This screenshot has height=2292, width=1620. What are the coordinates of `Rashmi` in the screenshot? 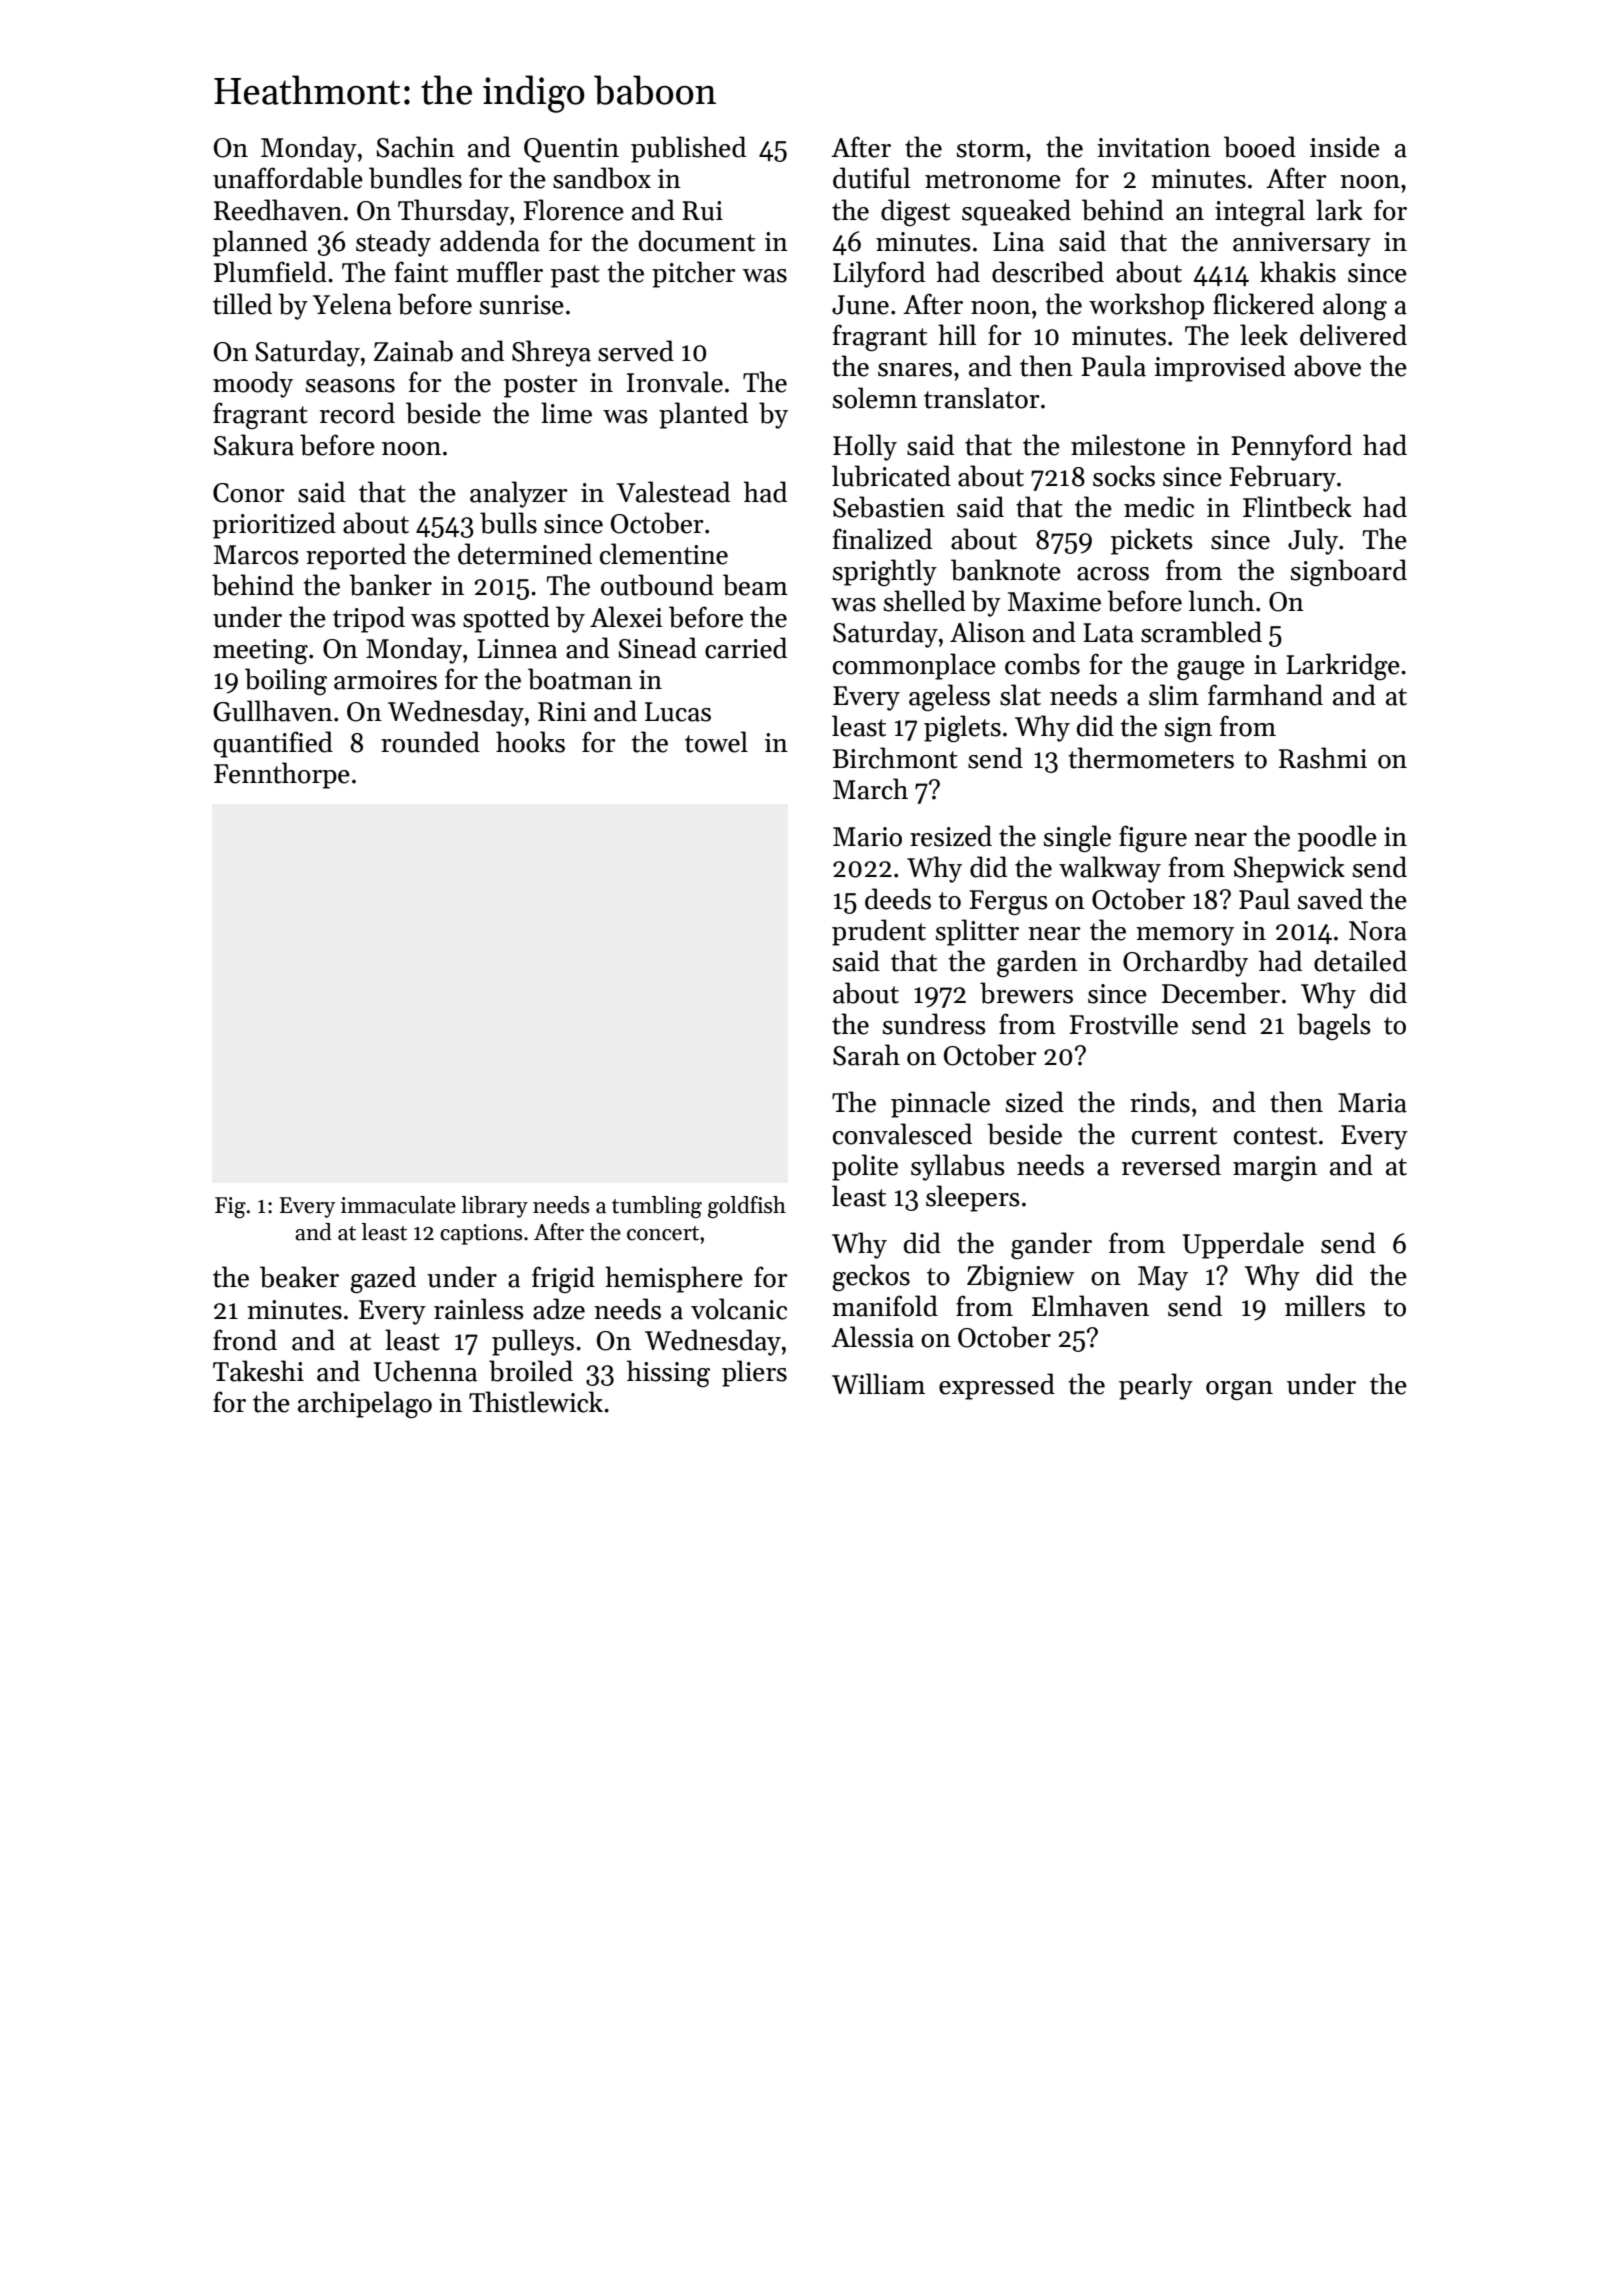 It's located at (1323, 758).
